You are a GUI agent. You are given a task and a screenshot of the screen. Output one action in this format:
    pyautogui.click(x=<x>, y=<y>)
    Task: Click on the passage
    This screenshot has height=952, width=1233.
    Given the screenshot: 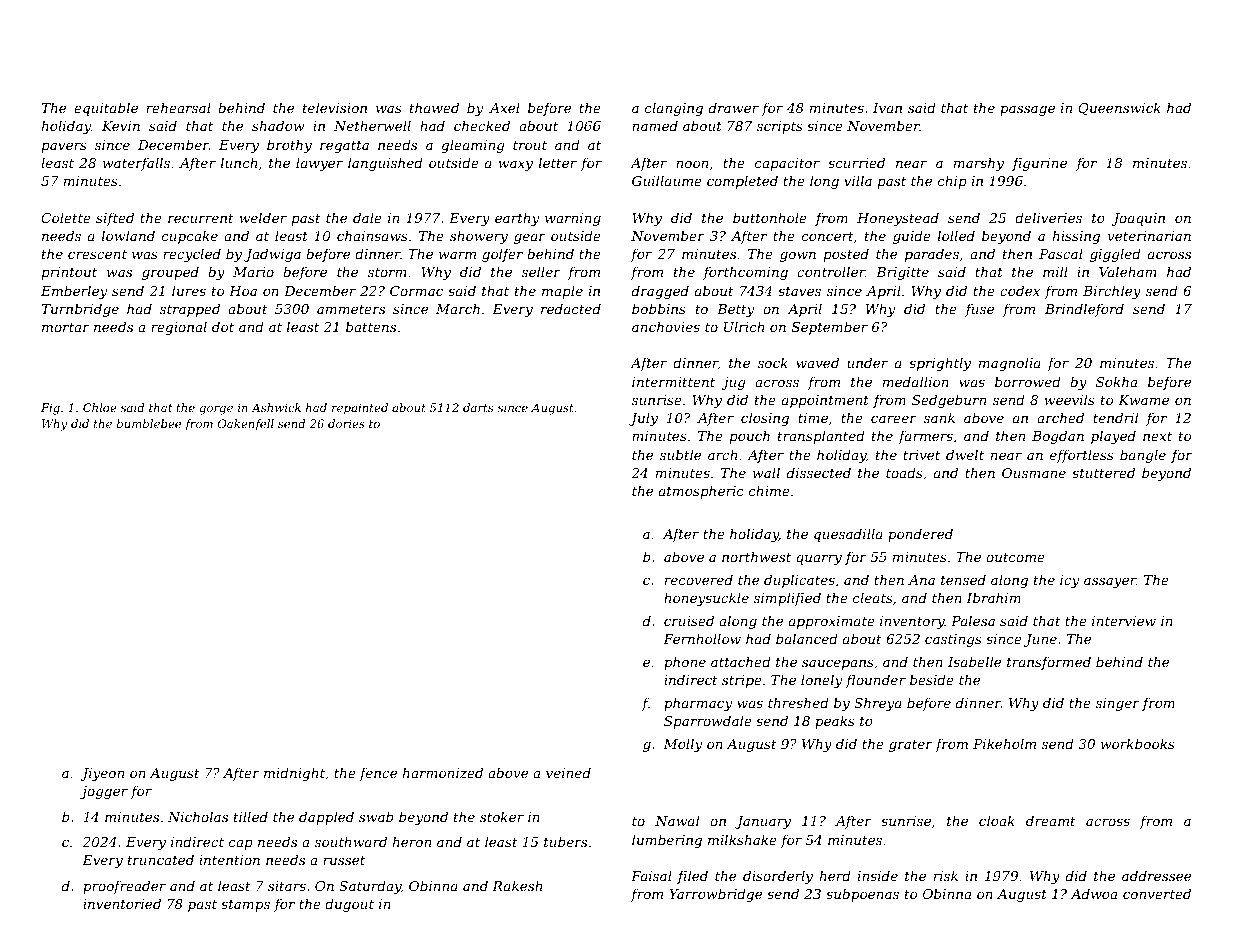 What is the action you would take?
    pyautogui.click(x=1027, y=111)
